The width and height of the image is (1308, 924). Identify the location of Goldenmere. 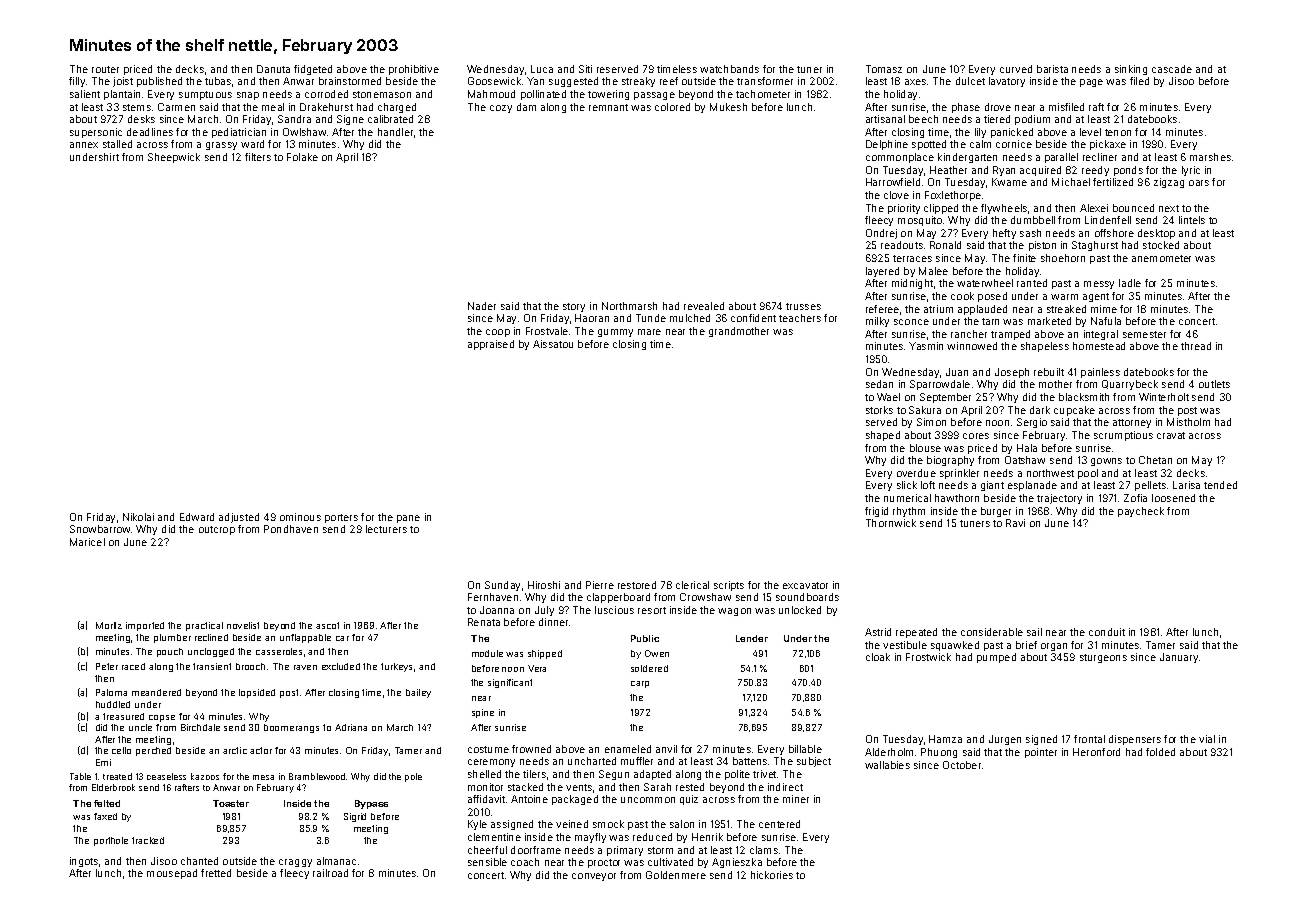
(676, 875).
